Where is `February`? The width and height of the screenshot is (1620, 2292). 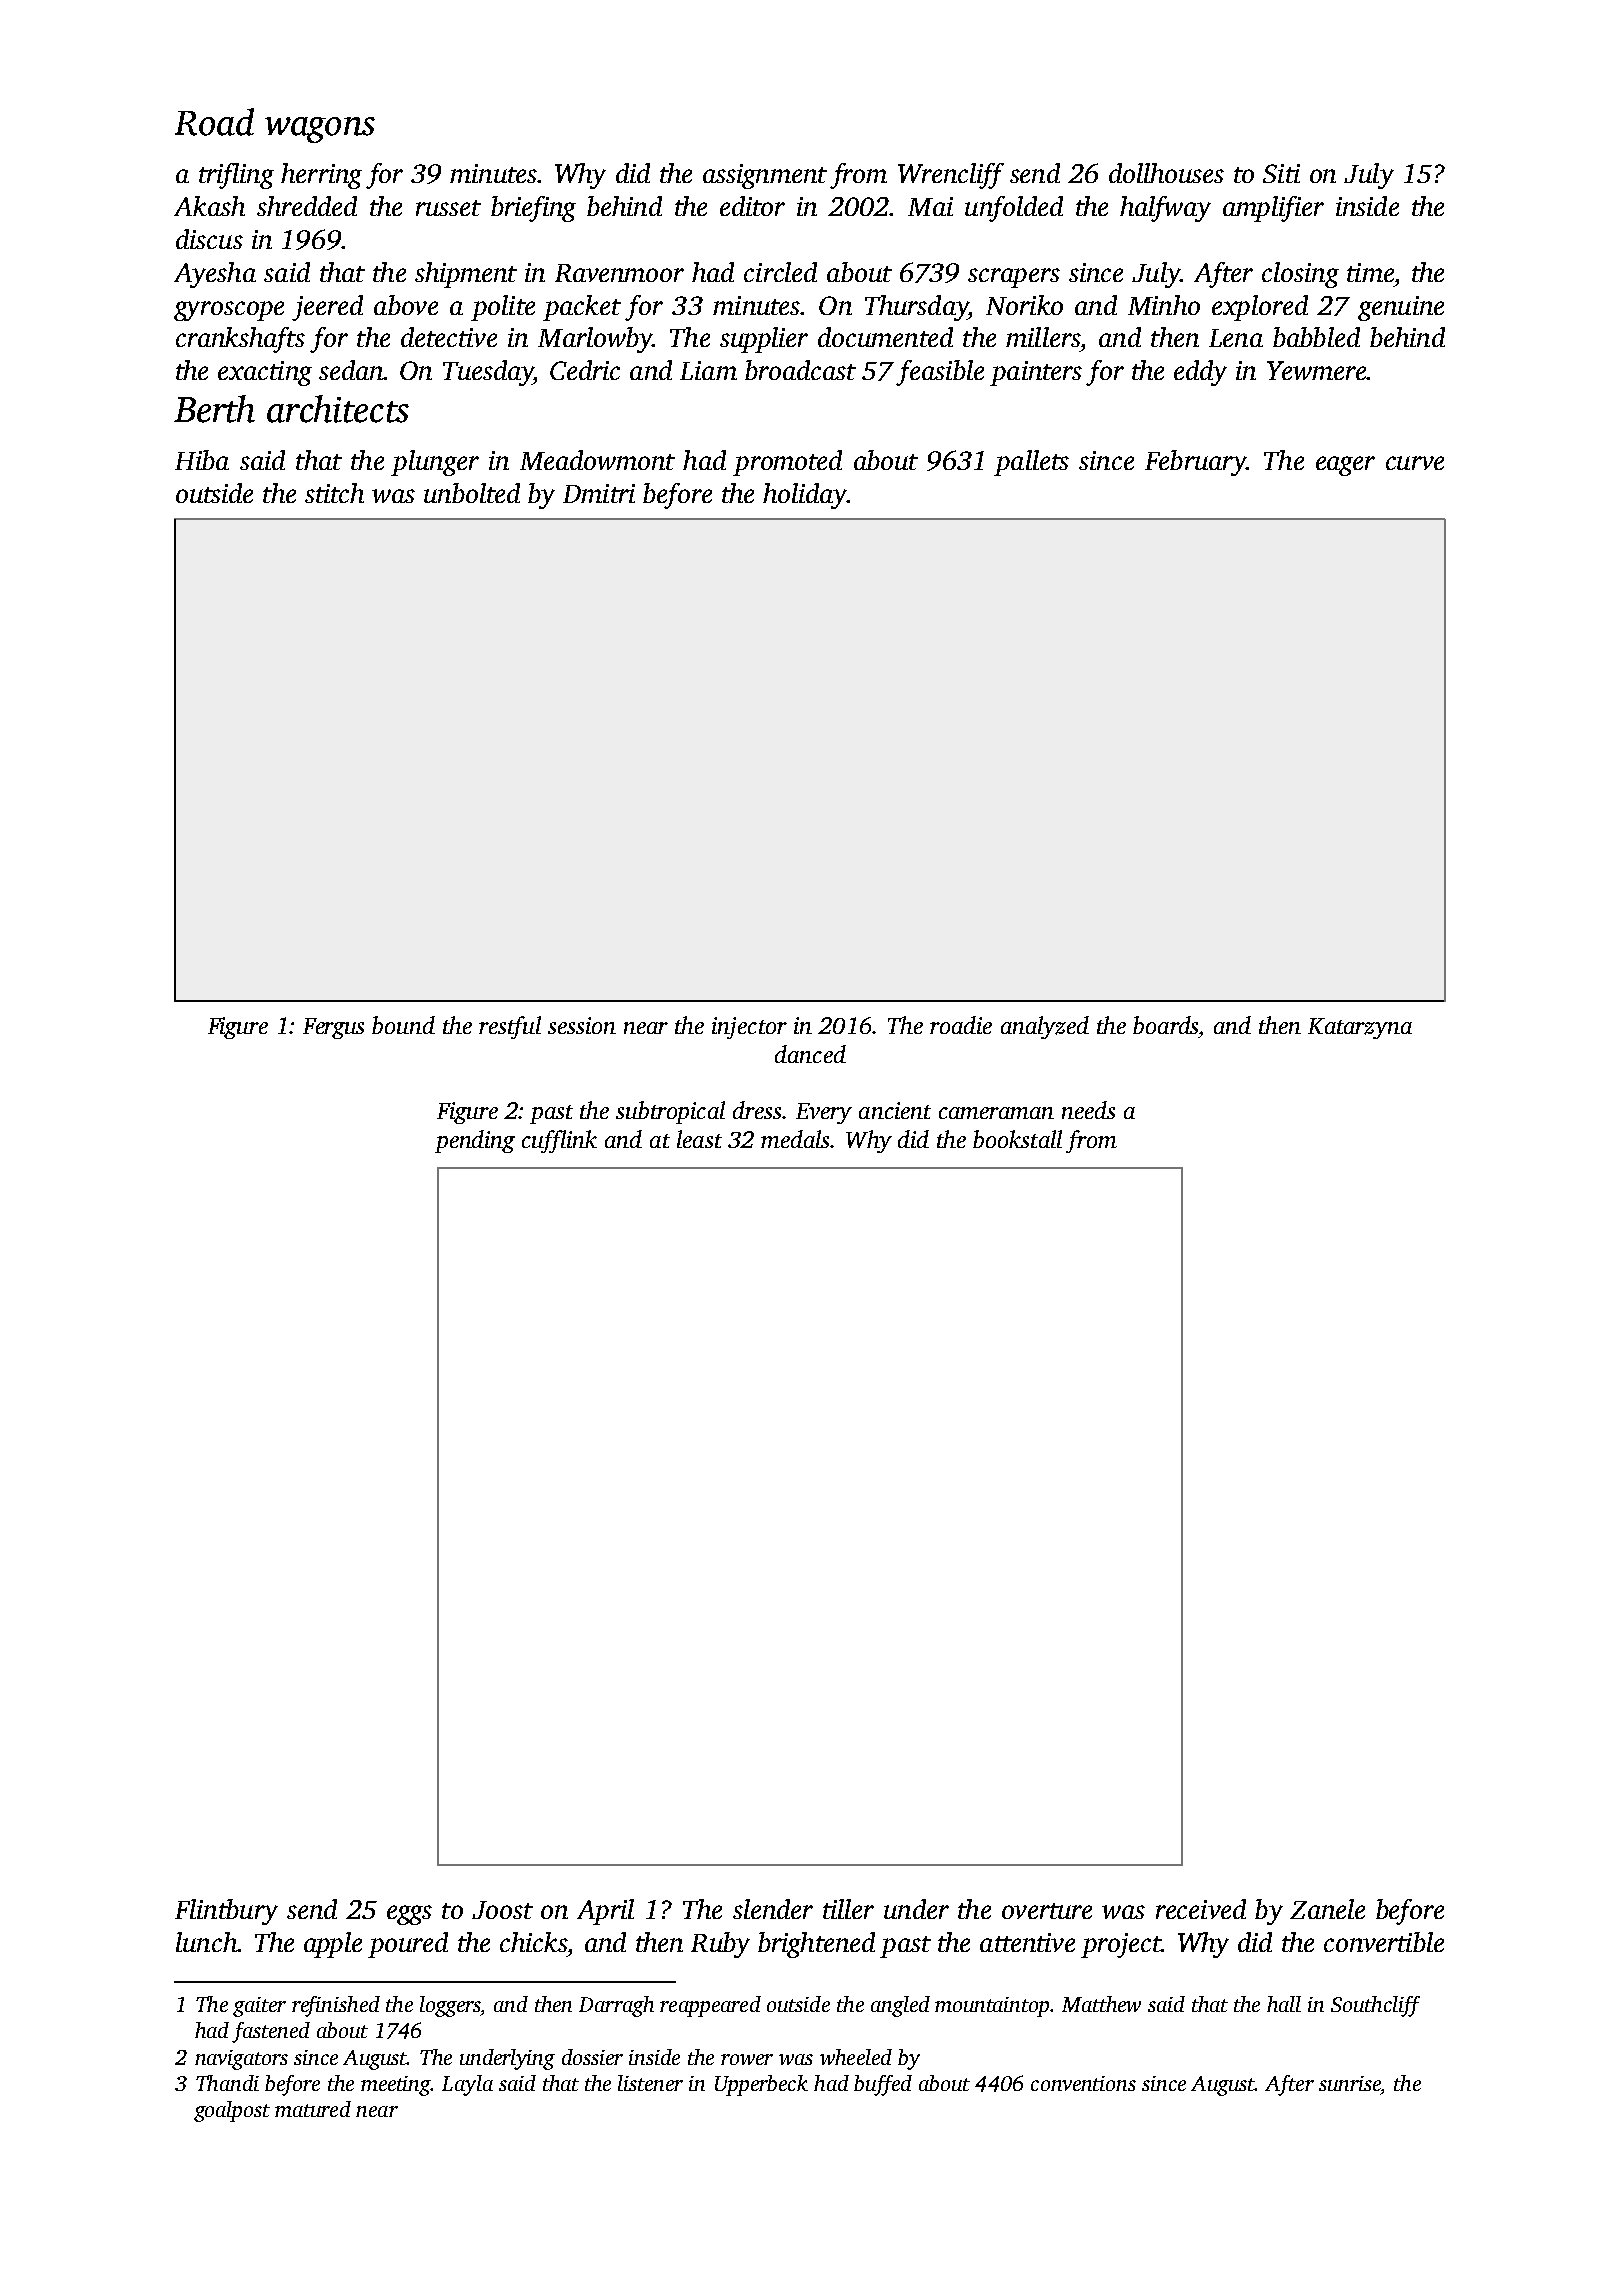 February is located at coordinates (1195, 463).
